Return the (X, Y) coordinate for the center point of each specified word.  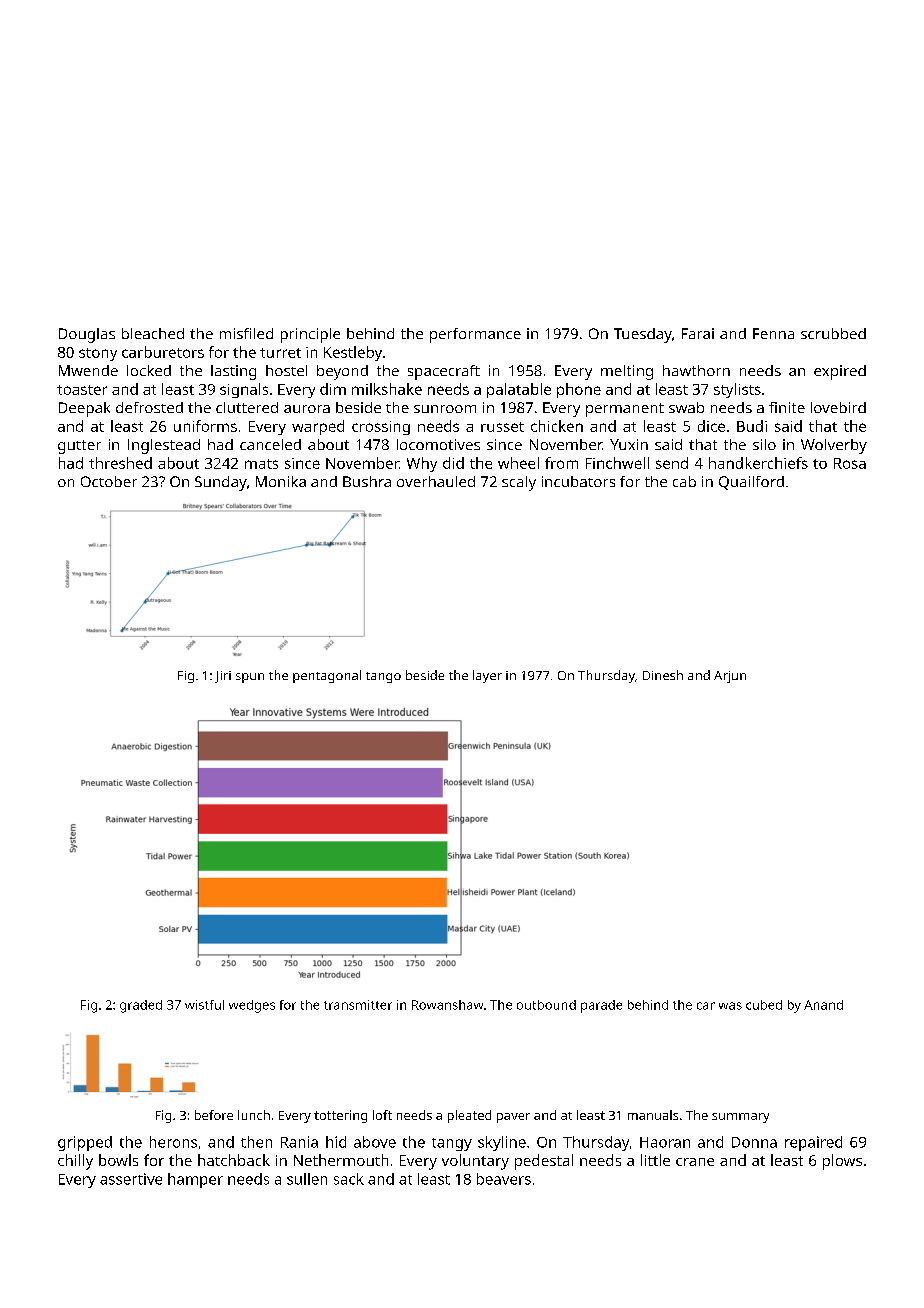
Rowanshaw (447, 1005)
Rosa (850, 463)
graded (141, 1006)
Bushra (367, 481)
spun (250, 678)
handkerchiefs (758, 463)
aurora (307, 409)
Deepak (84, 409)
